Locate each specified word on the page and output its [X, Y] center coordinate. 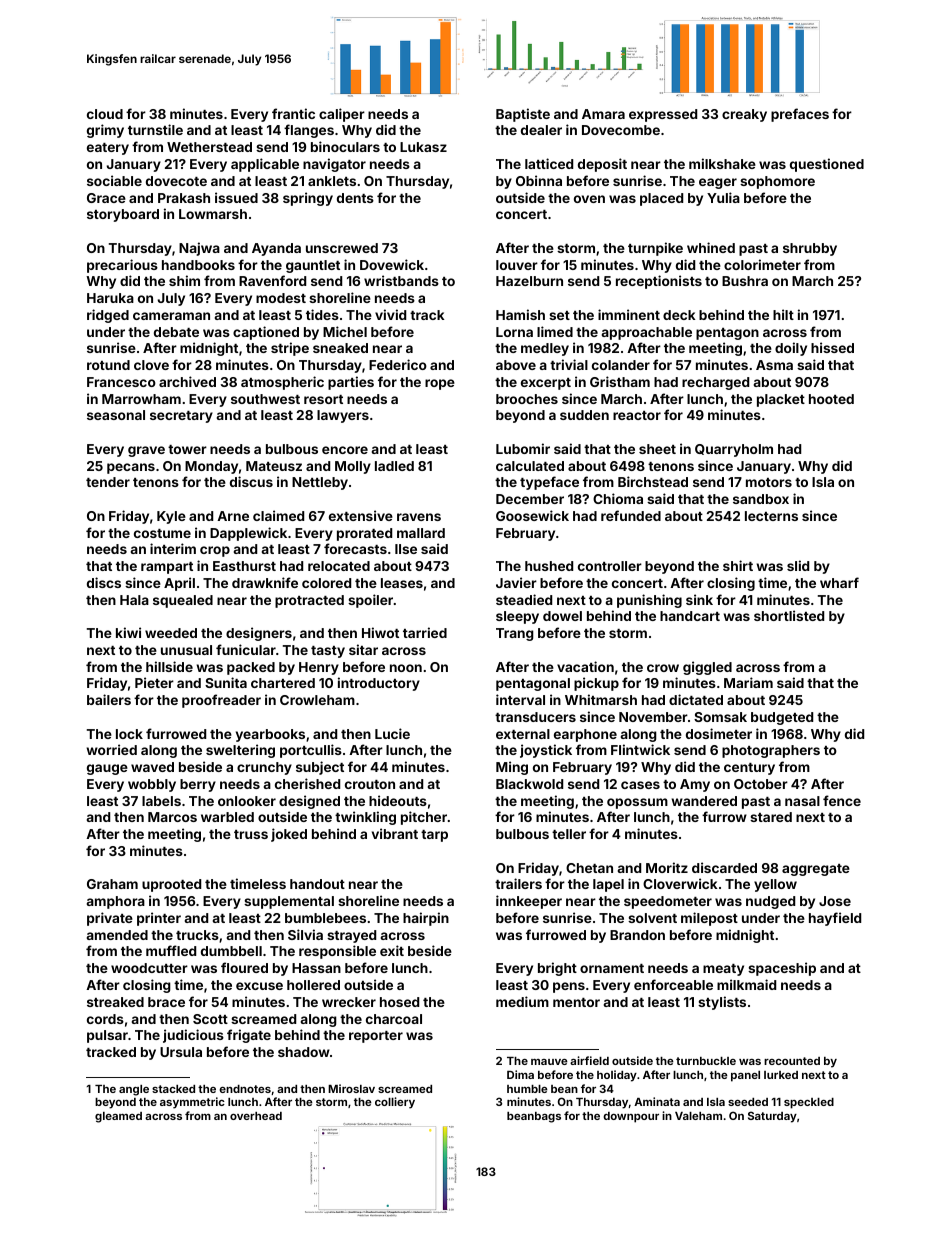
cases [640, 785]
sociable [114, 180]
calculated [530, 466]
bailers [109, 699]
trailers [518, 883]
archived [187, 381]
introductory [379, 684]
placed [661, 199]
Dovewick [392, 264]
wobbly [152, 785]
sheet [657, 449]
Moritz [667, 867]
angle [134, 1090]
